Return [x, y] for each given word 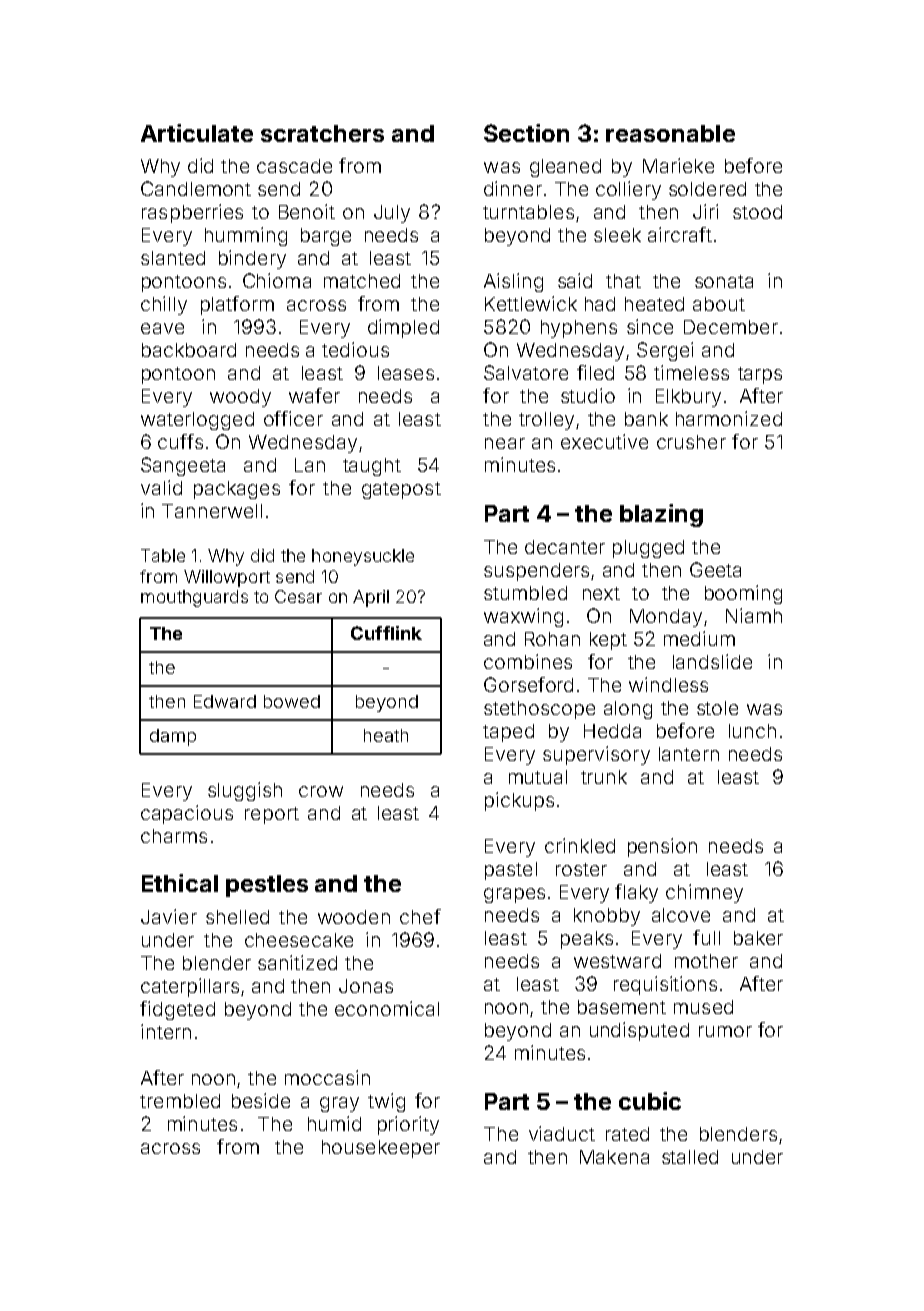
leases [406, 373]
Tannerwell [212, 511]
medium [699, 638]
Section [526, 133]
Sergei [665, 351]
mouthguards [194, 598]
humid [334, 1123]
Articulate [197, 133]
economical [387, 1008]
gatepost [401, 490]
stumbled [525, 593]
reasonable [670, 133]
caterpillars [190, 987]
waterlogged [197, 421]
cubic [650, 1101]
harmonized [729, 418]
